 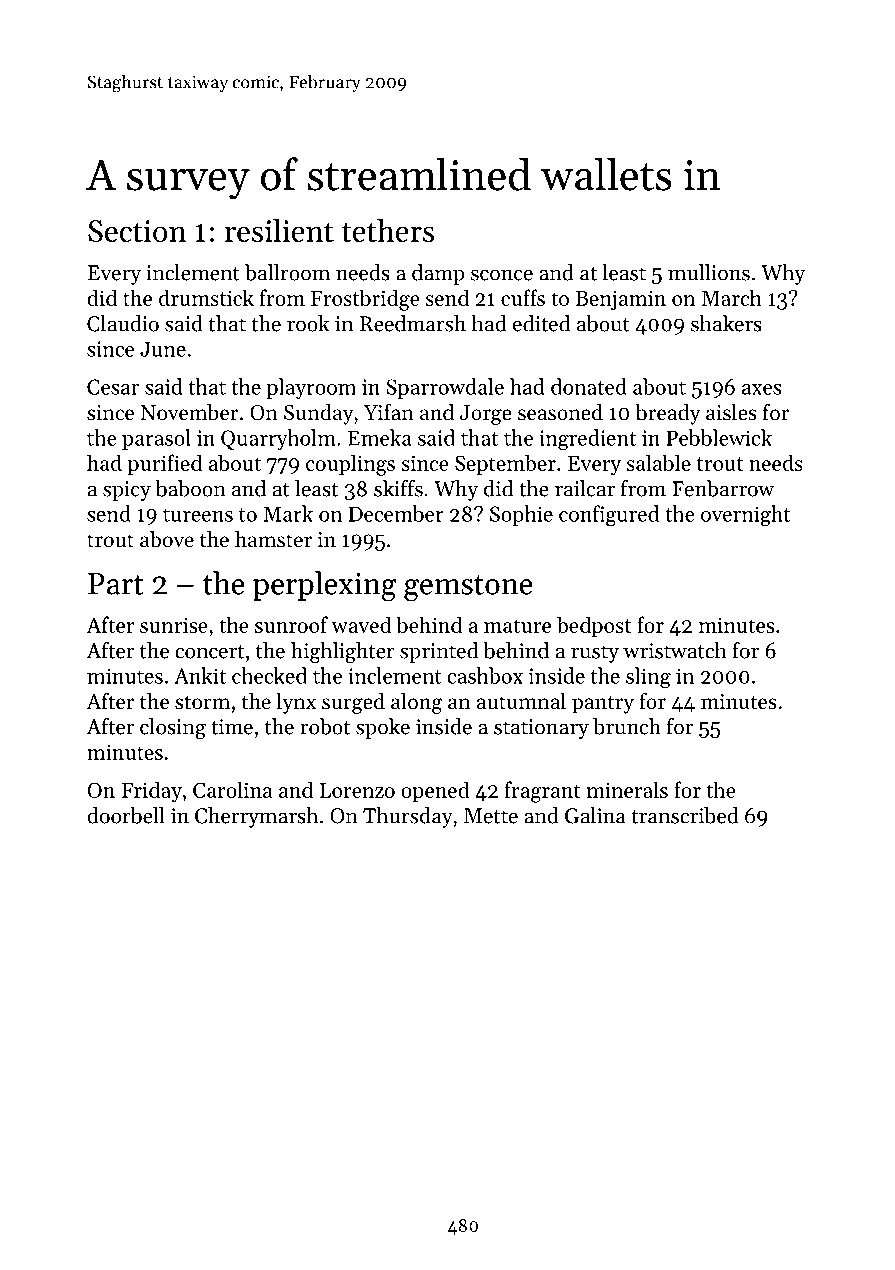 I want to click on configured, so click(x=609, y=516).
